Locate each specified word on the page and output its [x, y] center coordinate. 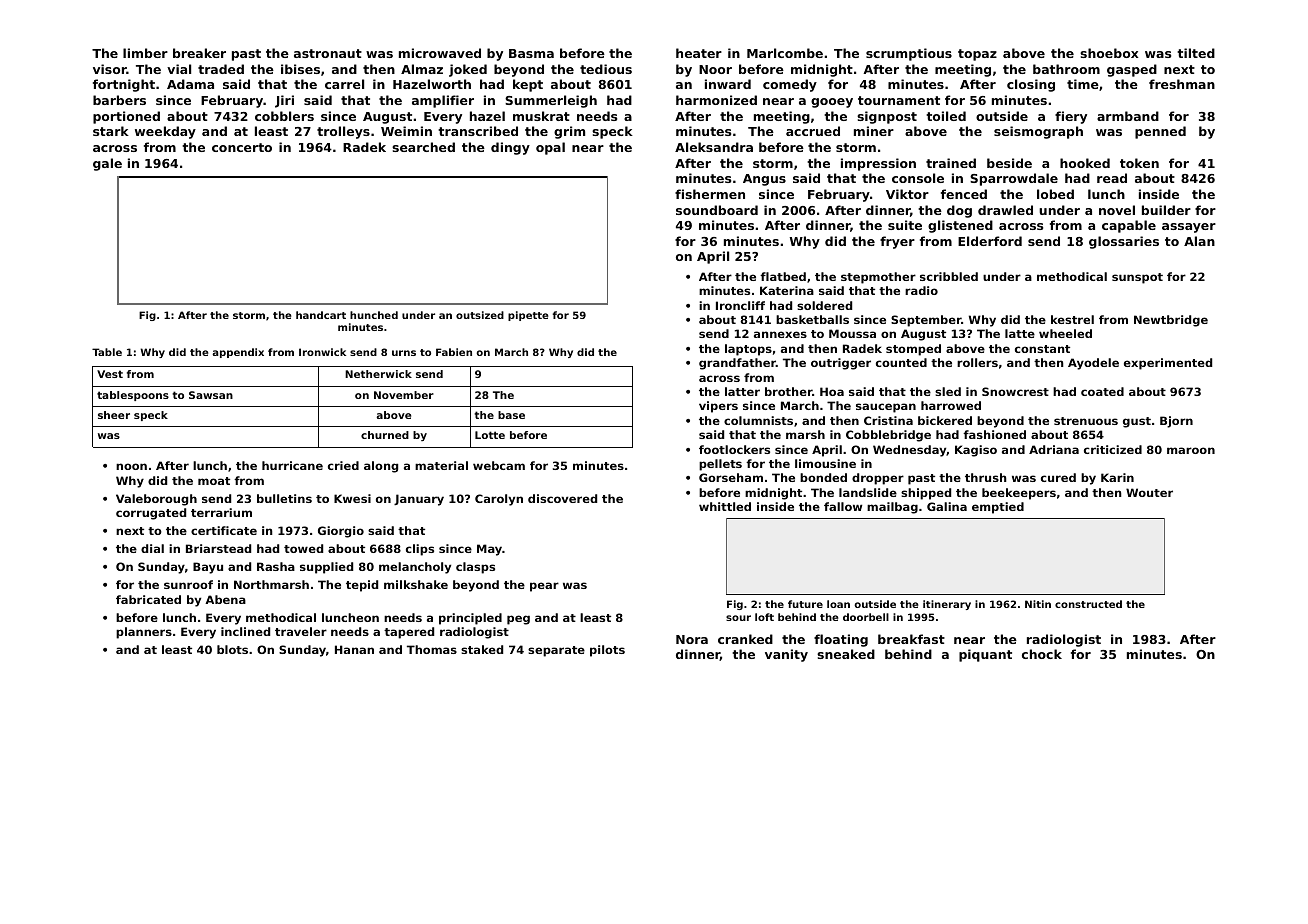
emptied [998, 508]
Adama [190, 84]
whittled [725, 506]
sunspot [1137, 278]
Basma [531, 53]
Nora [692, 639]
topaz [977, 55]
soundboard [717, 210]
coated [1102, 391]
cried [343, 465]
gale [107, 164]
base [511, 415]
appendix [238, 353]
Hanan [354, 649]
